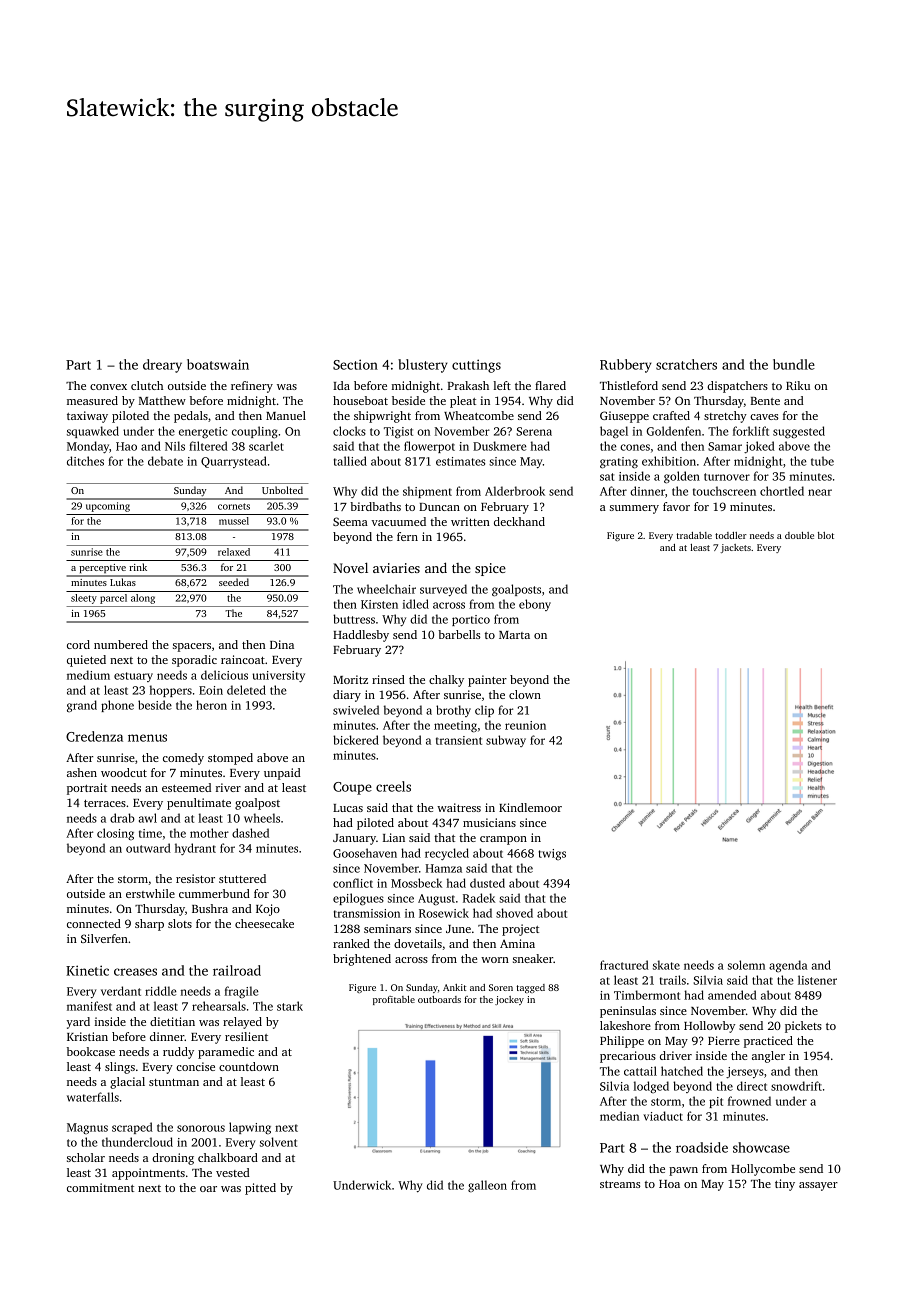 The image size is (908, 1316). What do you see at coordinates (476, 366) in the screenshot?
I see `cuttings` at bounding box center [476, 366].
